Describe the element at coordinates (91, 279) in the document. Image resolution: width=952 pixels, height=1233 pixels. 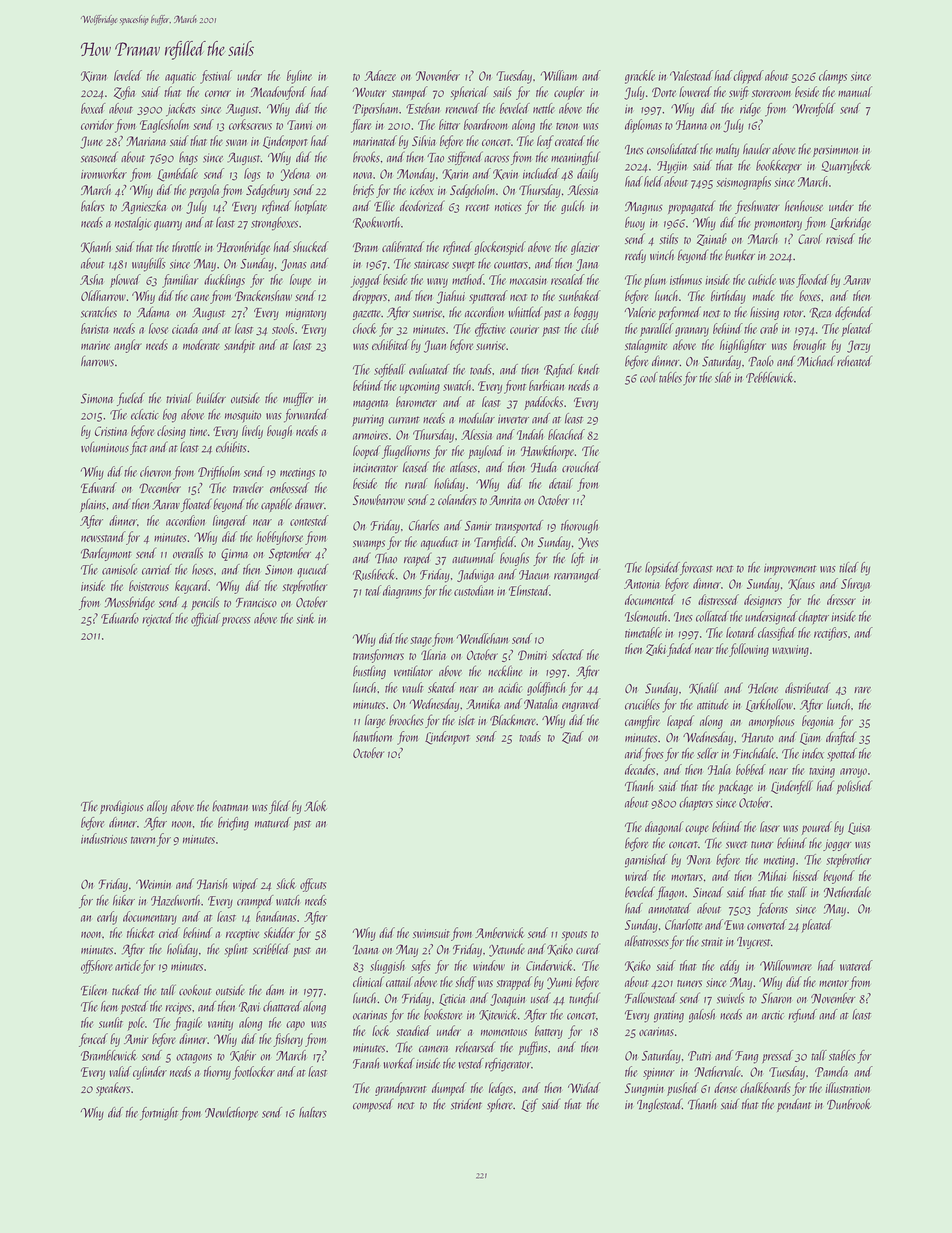
I see `Asha` at that location.
